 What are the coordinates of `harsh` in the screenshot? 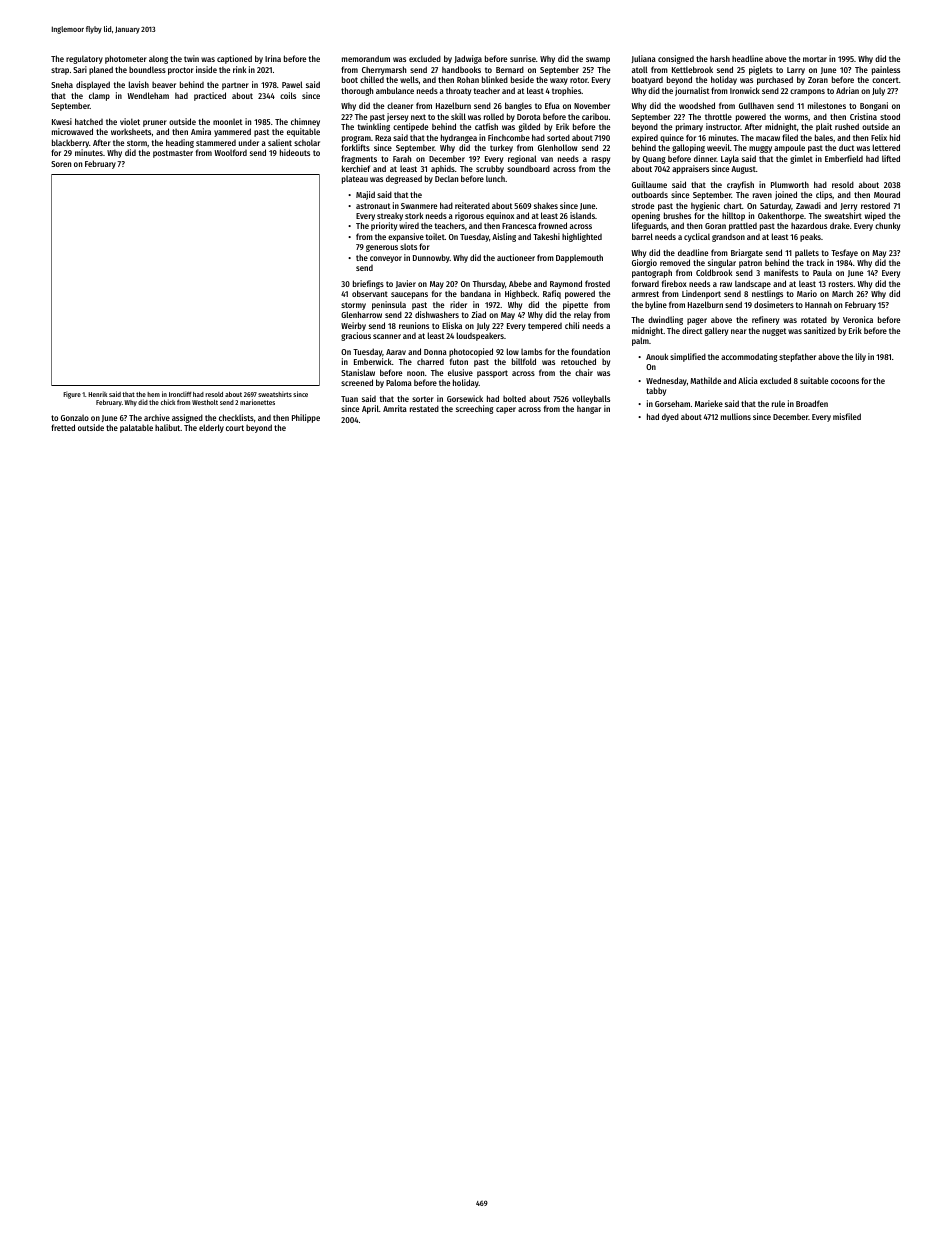 It's located at (720, 58).
